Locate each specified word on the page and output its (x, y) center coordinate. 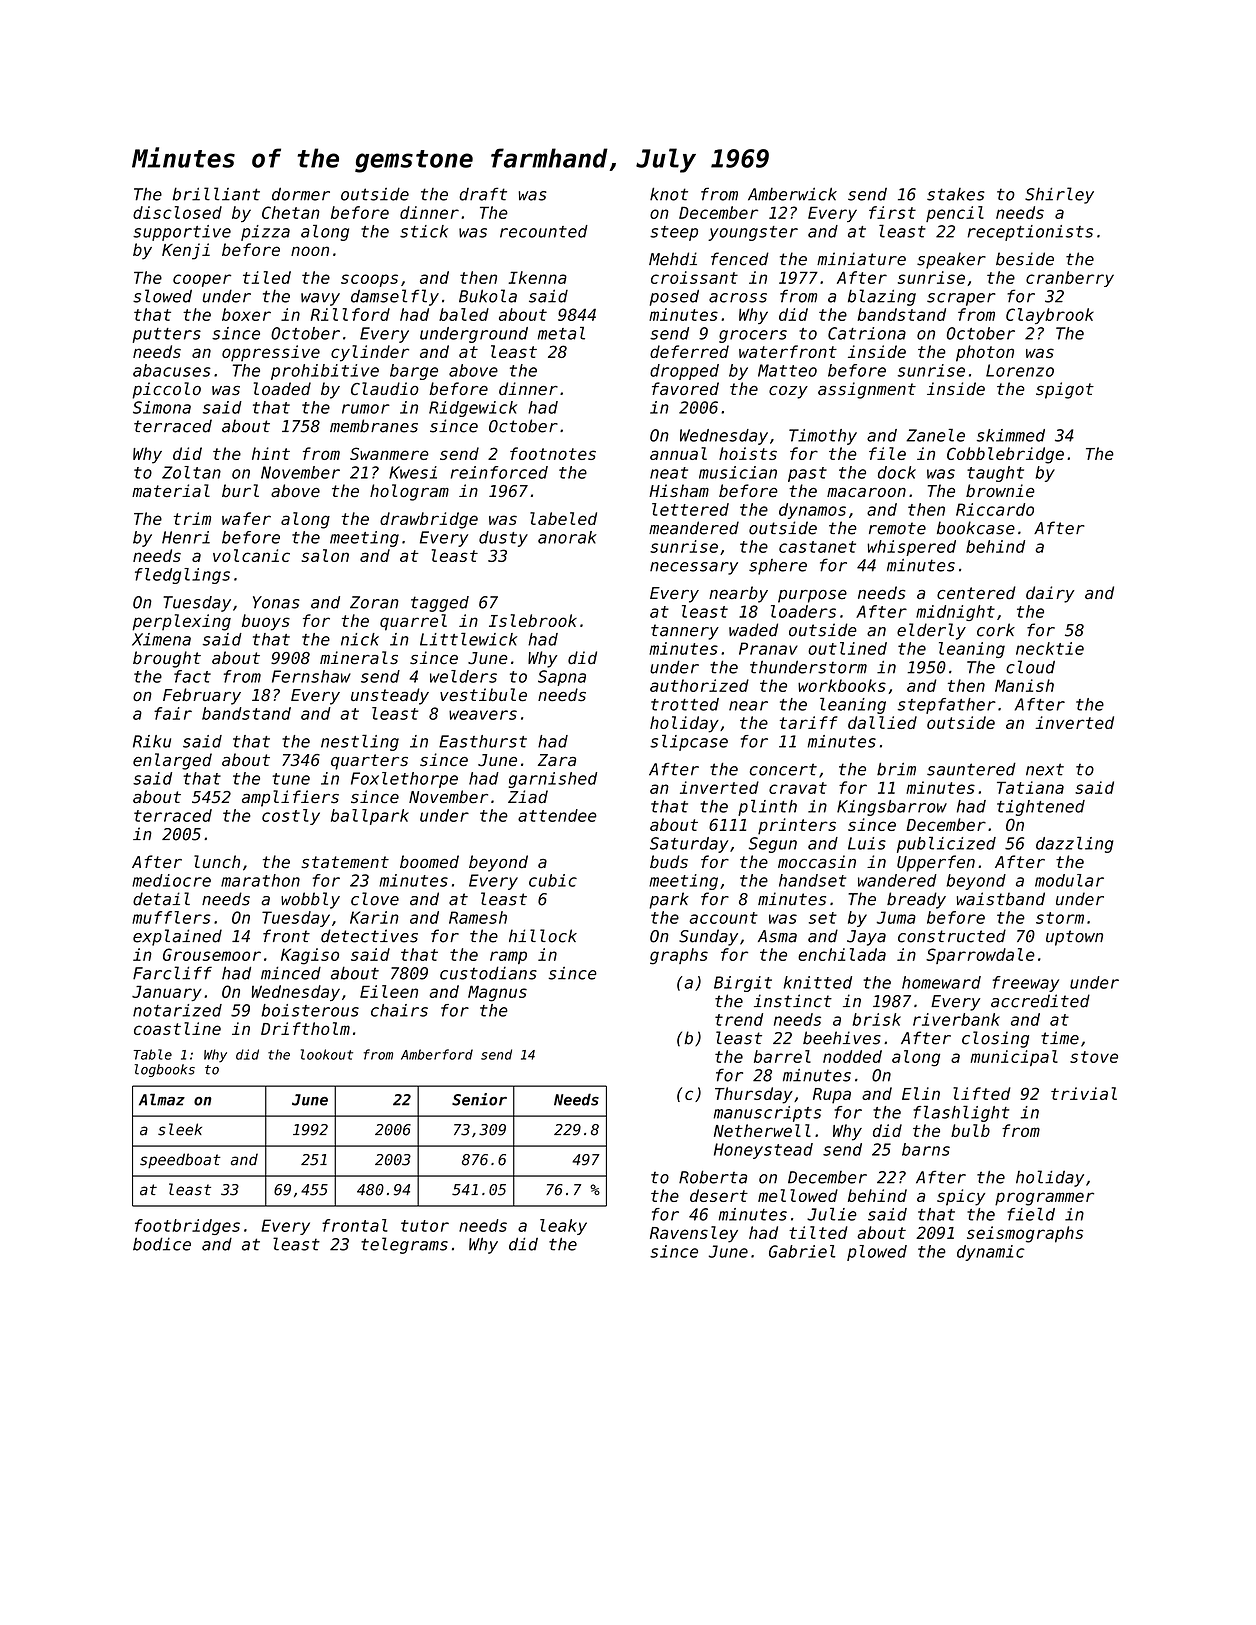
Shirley (1059, 195)
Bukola (488, 296)
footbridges (187, 1227)
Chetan (291, 212)
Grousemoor (212, 954)
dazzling (1075, 844)
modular (1069, 880)
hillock (543, 936)
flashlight (961, 1114)
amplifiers (290, 798)
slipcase (689, 743)
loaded (282, 389)
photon (985, 353)
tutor (425, 1226)
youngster (753, 233)
